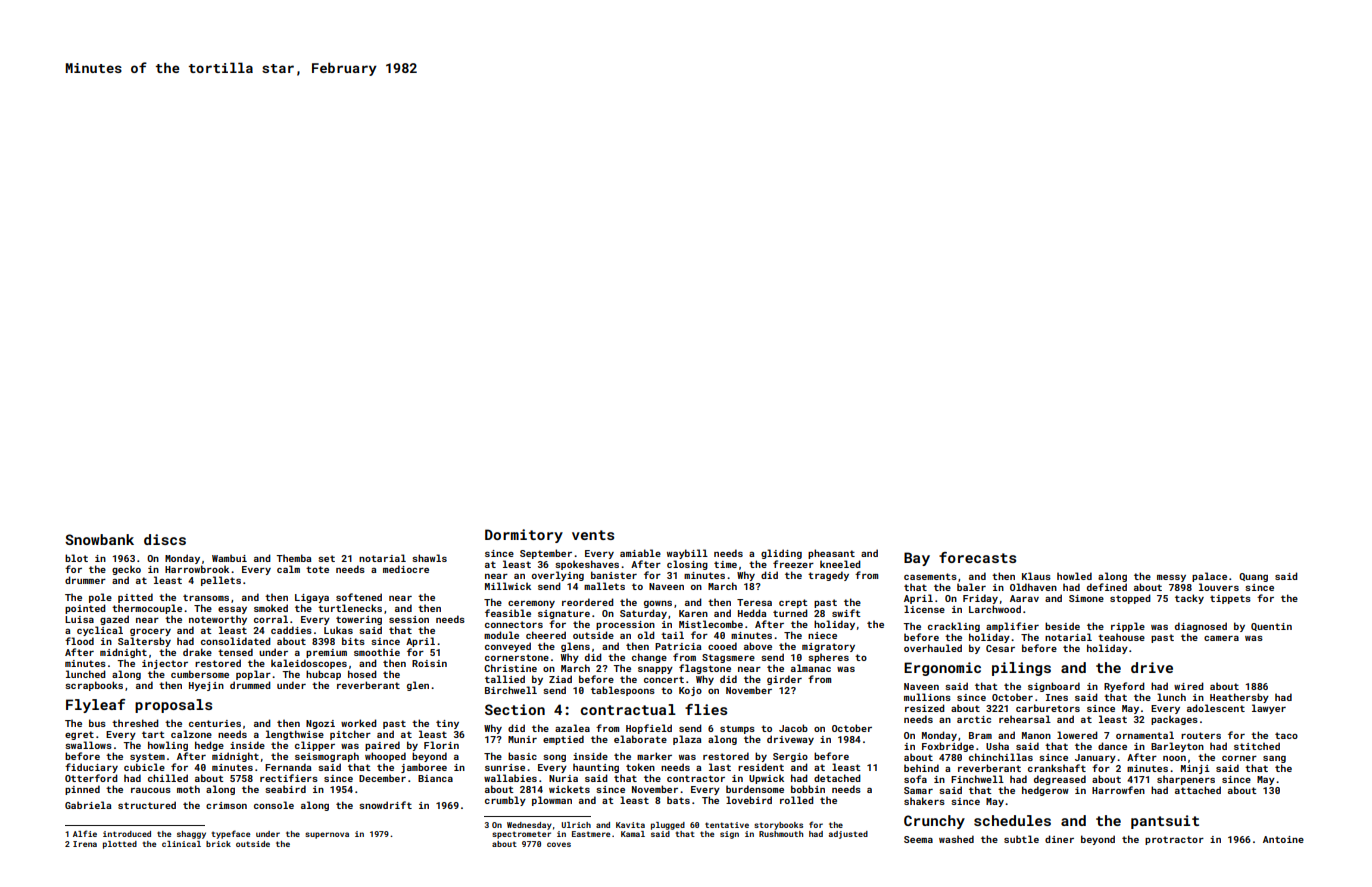 This screenshot has height=887, width=1372. I want to click on clipper, so click(315, 746).
